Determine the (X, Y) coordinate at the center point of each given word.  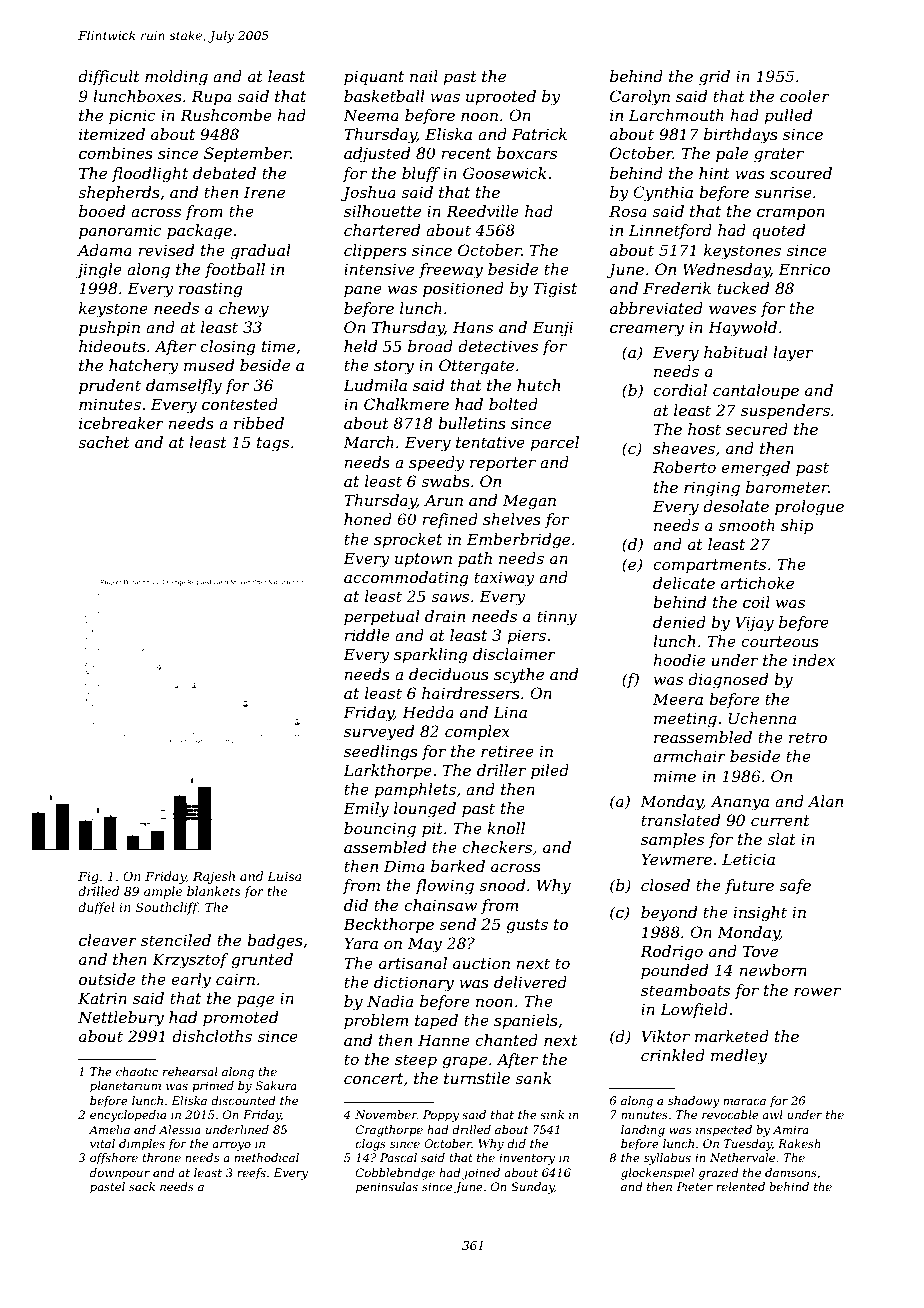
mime (675, 776)
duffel (96, 908)
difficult (109, 77)
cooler (805, 96)
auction (481, 963)
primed (213, 1087)
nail (424, 76)
